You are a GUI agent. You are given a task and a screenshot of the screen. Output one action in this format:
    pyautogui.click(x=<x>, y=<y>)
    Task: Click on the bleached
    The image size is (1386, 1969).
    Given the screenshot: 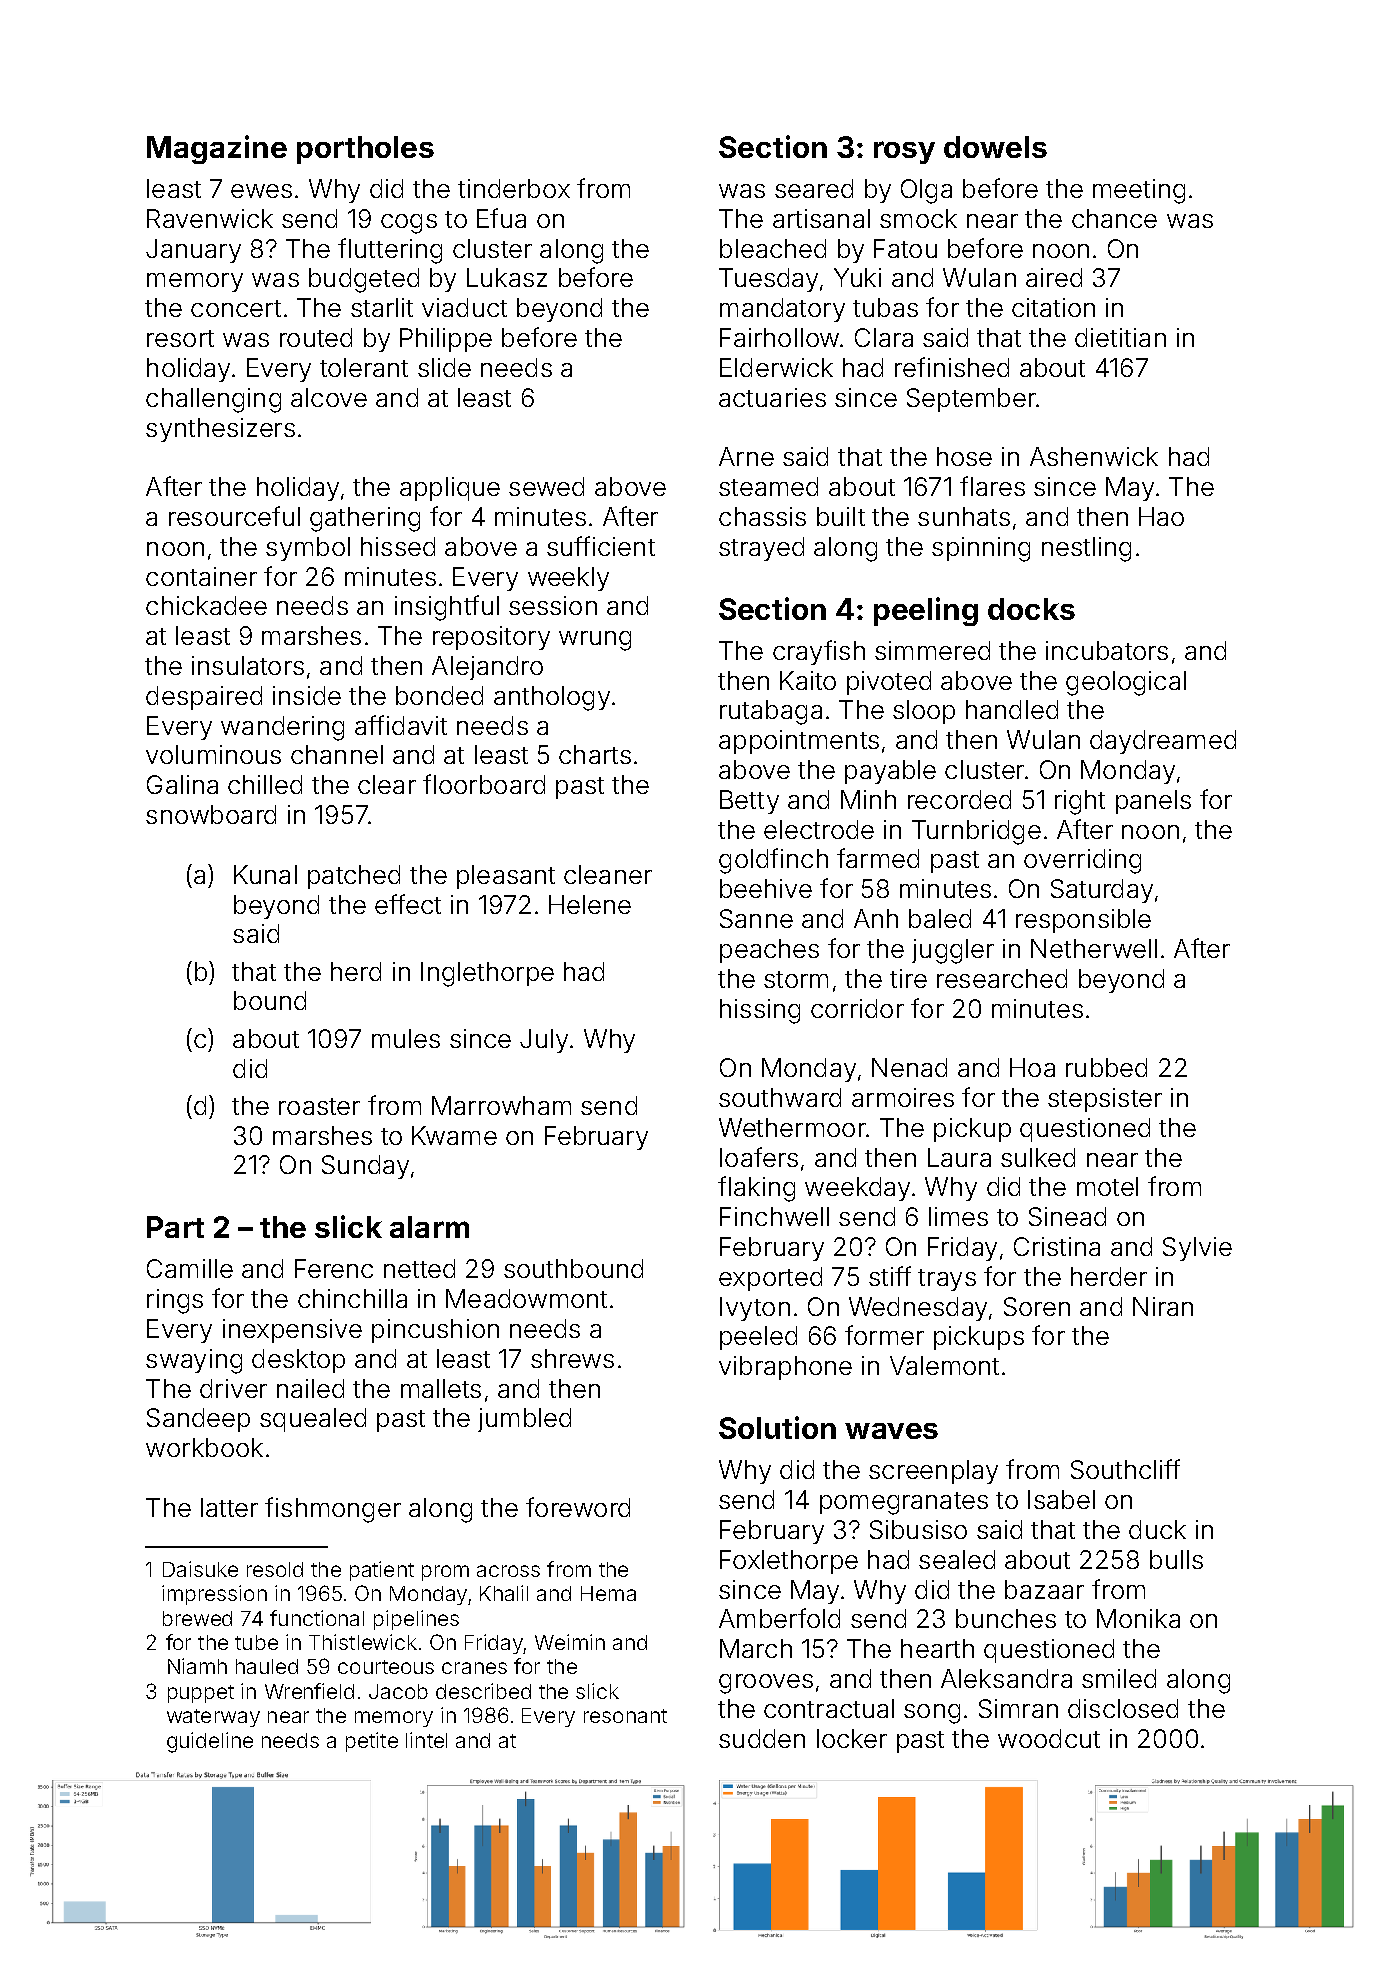 What is the action you would take?
    pyautogui.click(x=773, y=248)
